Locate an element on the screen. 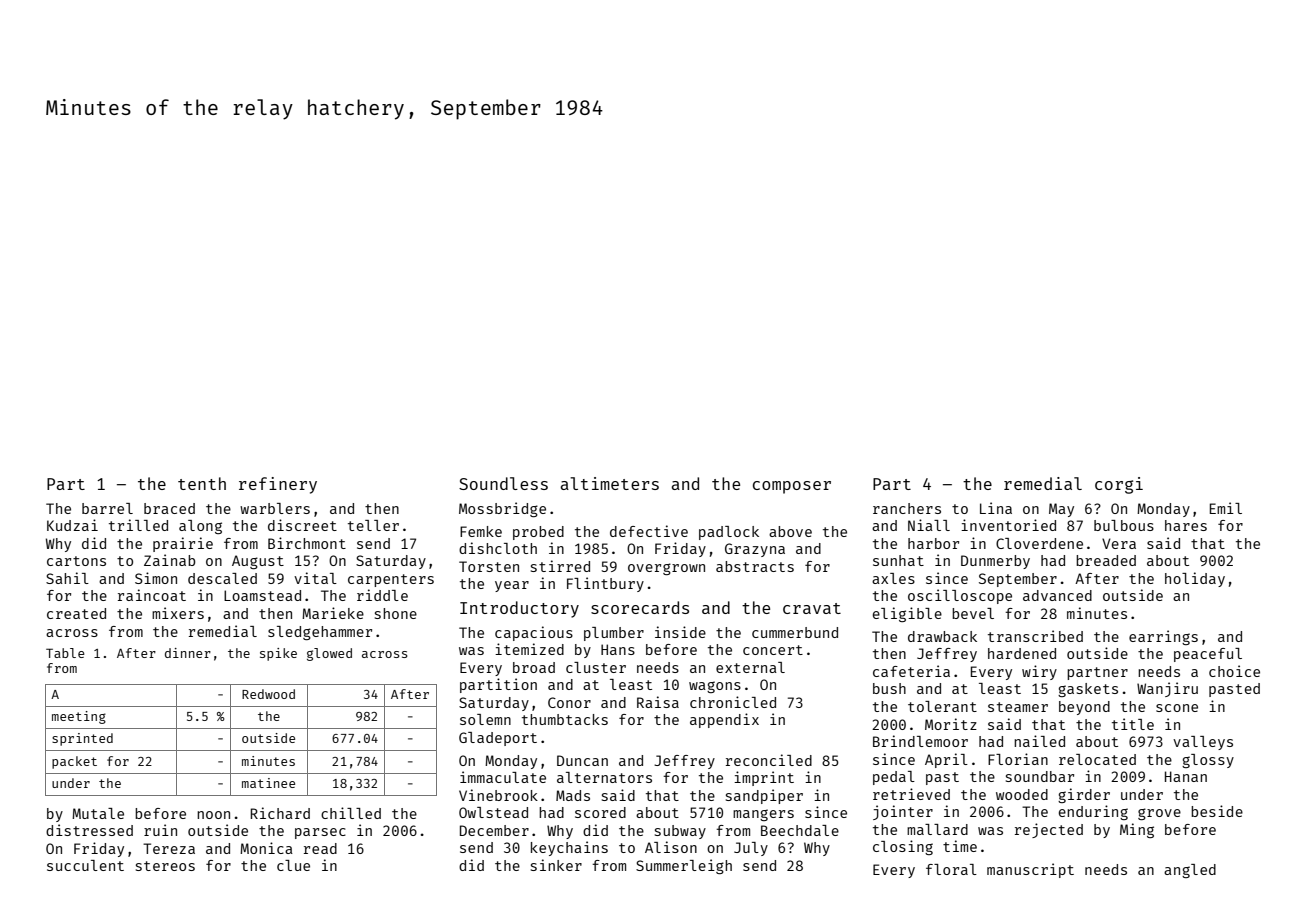 The height and width of the screenshot is (924, 1308). Birchmont is located at coordinates (307, 543).
